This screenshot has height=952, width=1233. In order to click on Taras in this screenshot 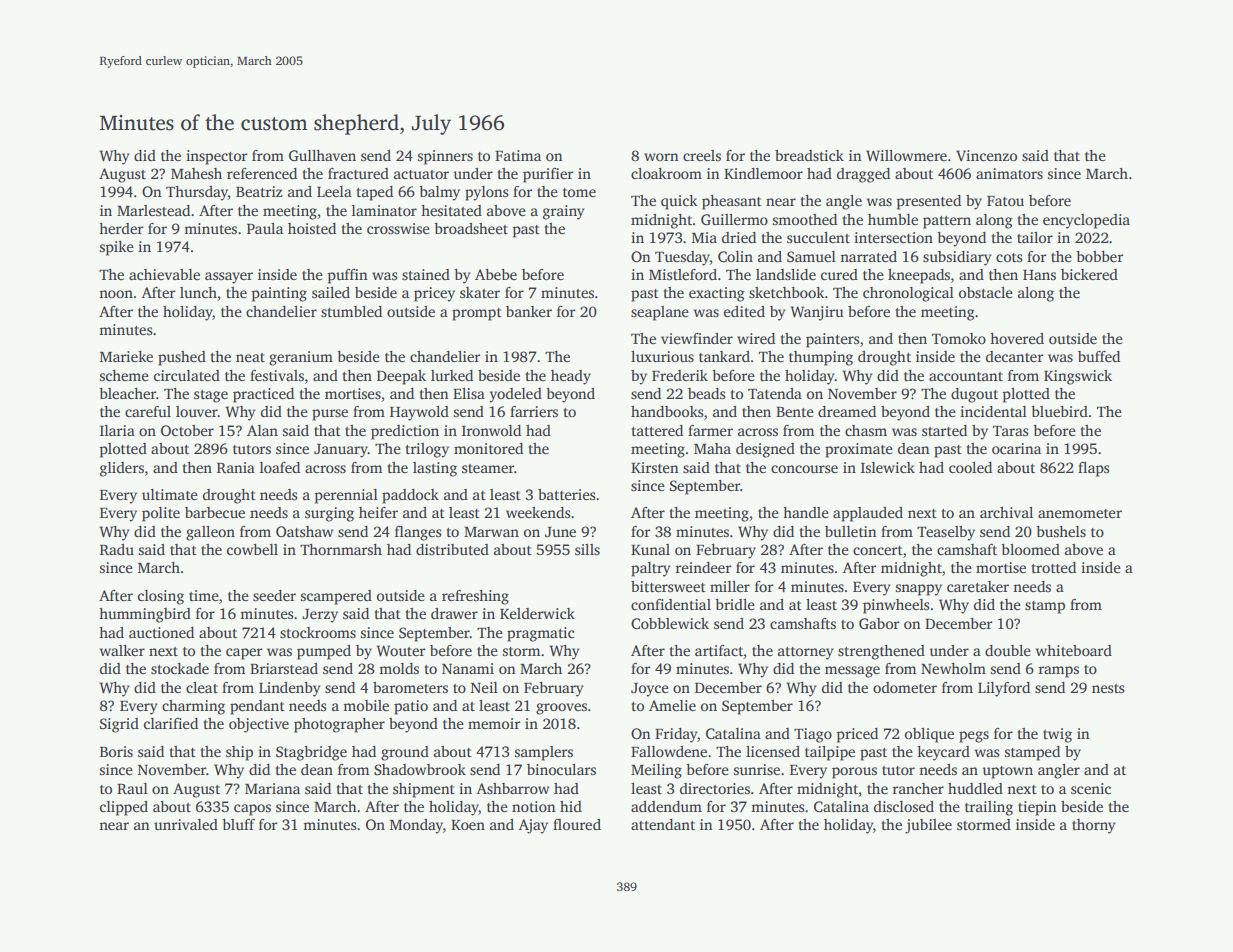, I will do `click(1010, 431)`.
